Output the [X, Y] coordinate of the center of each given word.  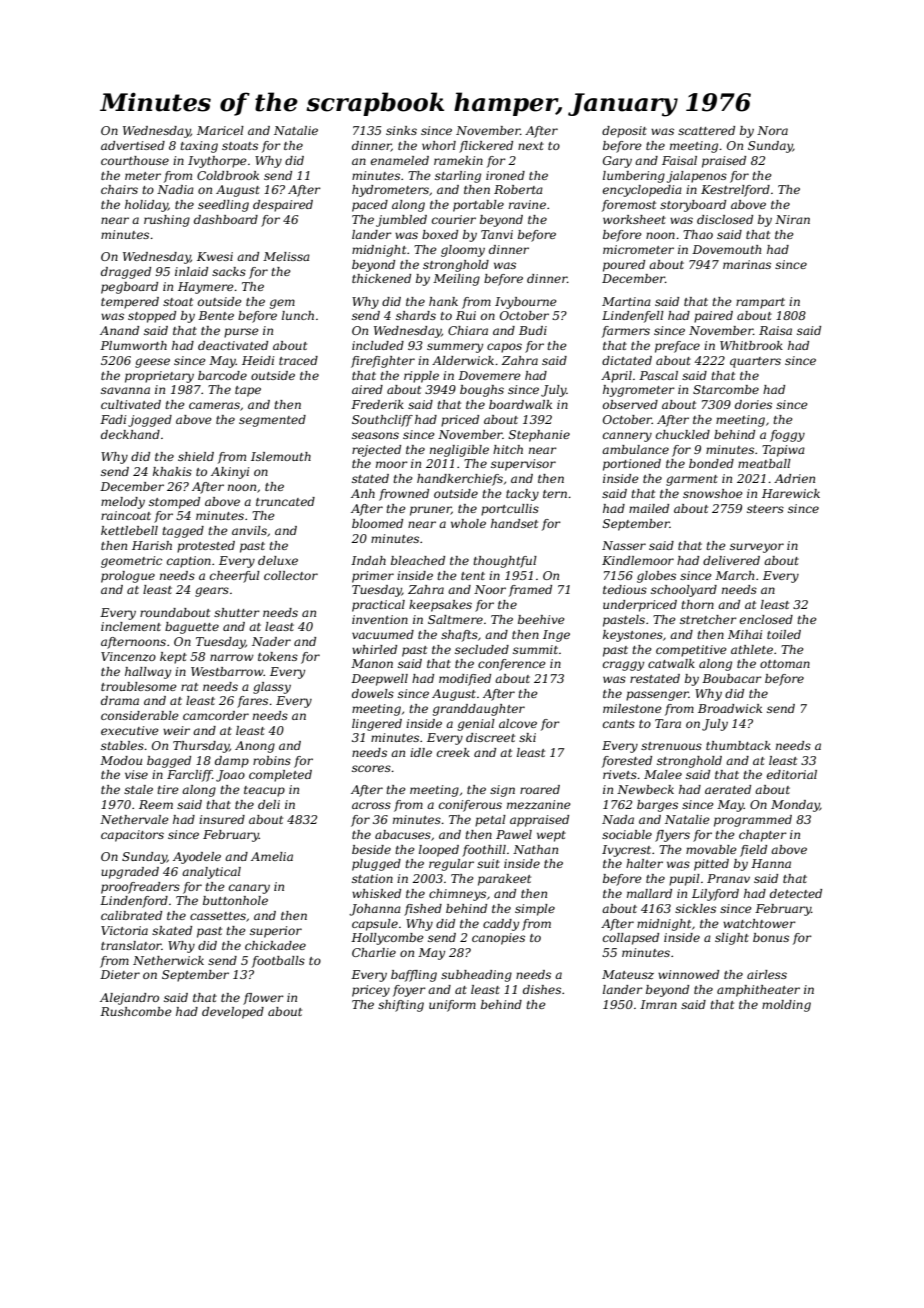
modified [465, 680]
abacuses [403, 834]
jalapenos [697, 177]
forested [627, 762]
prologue [128, 577]
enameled [400, 160]
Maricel [220, 130]
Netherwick [168, 960]
